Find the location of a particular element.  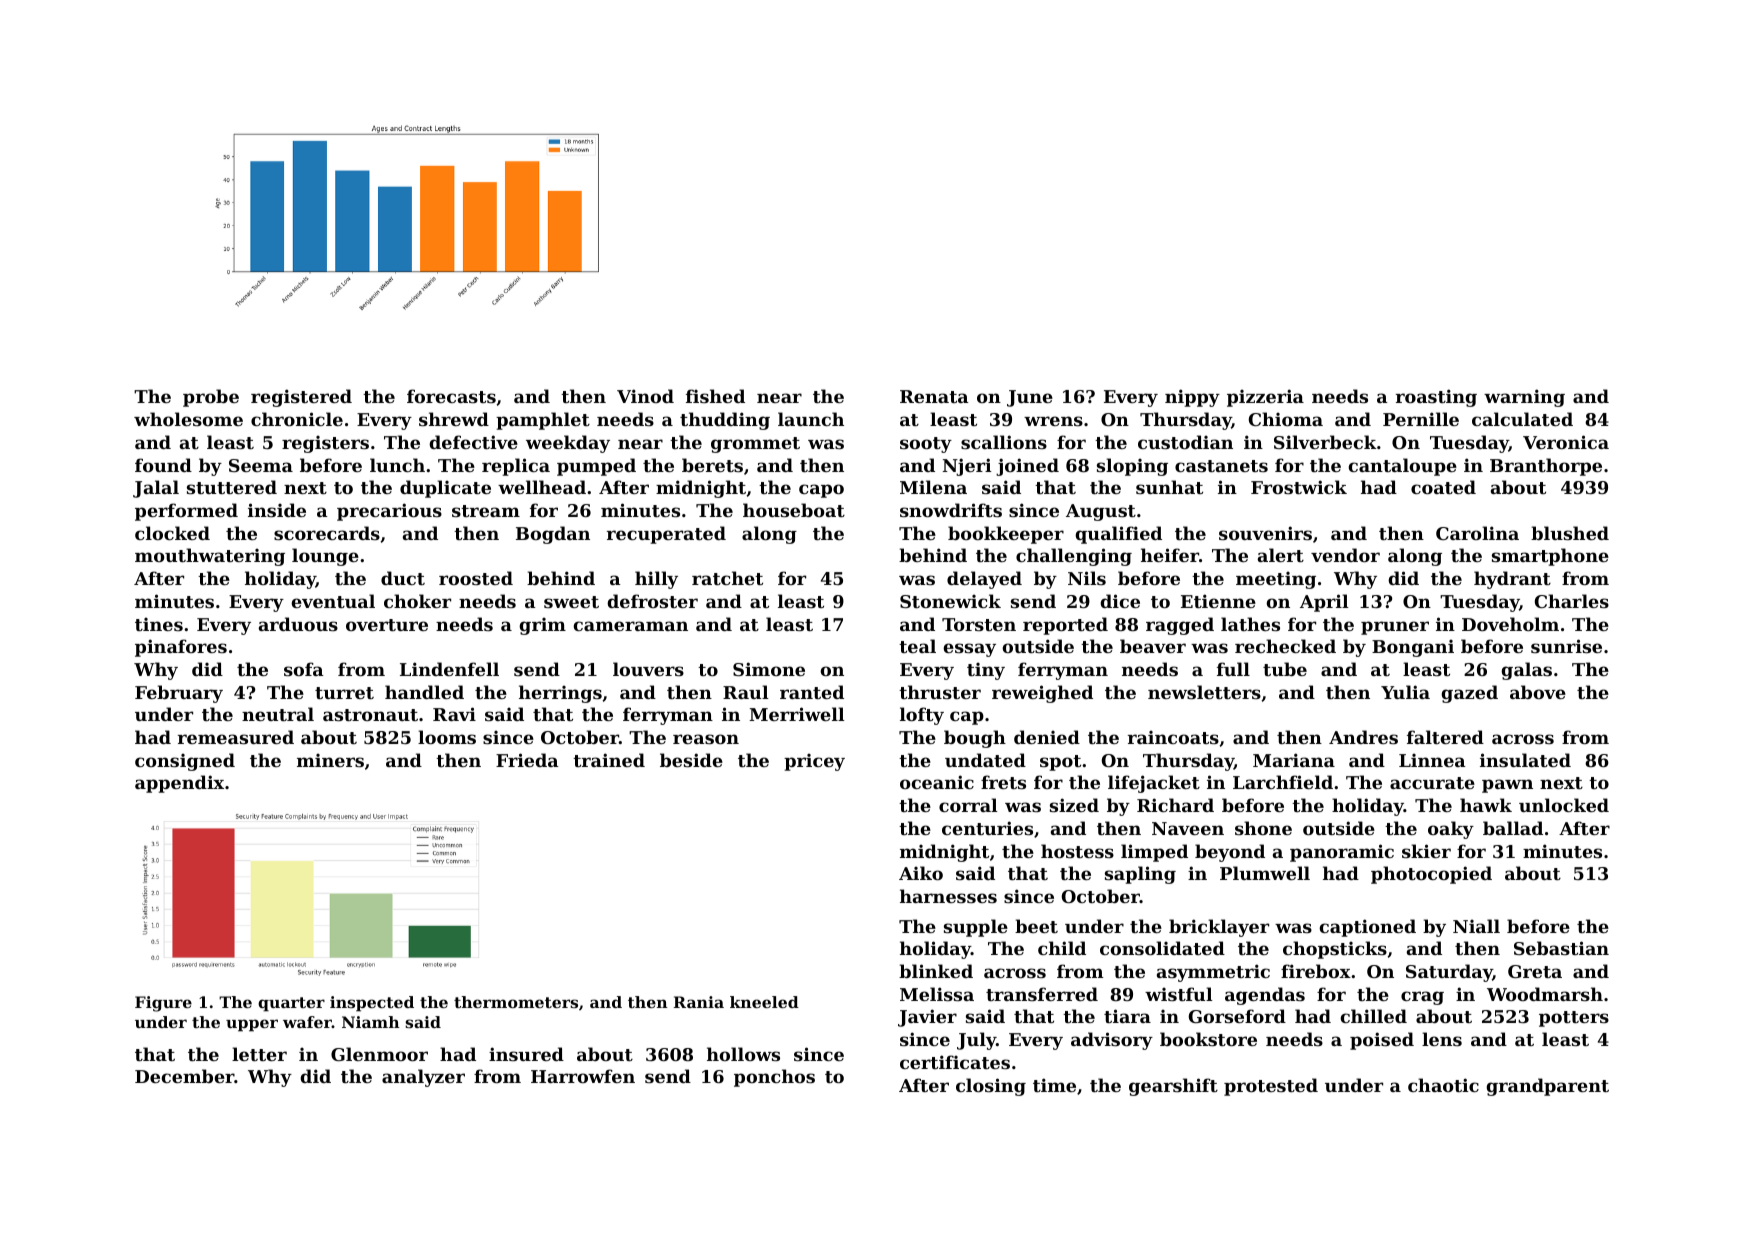

oceanic is located at coordinates (937, 782).
